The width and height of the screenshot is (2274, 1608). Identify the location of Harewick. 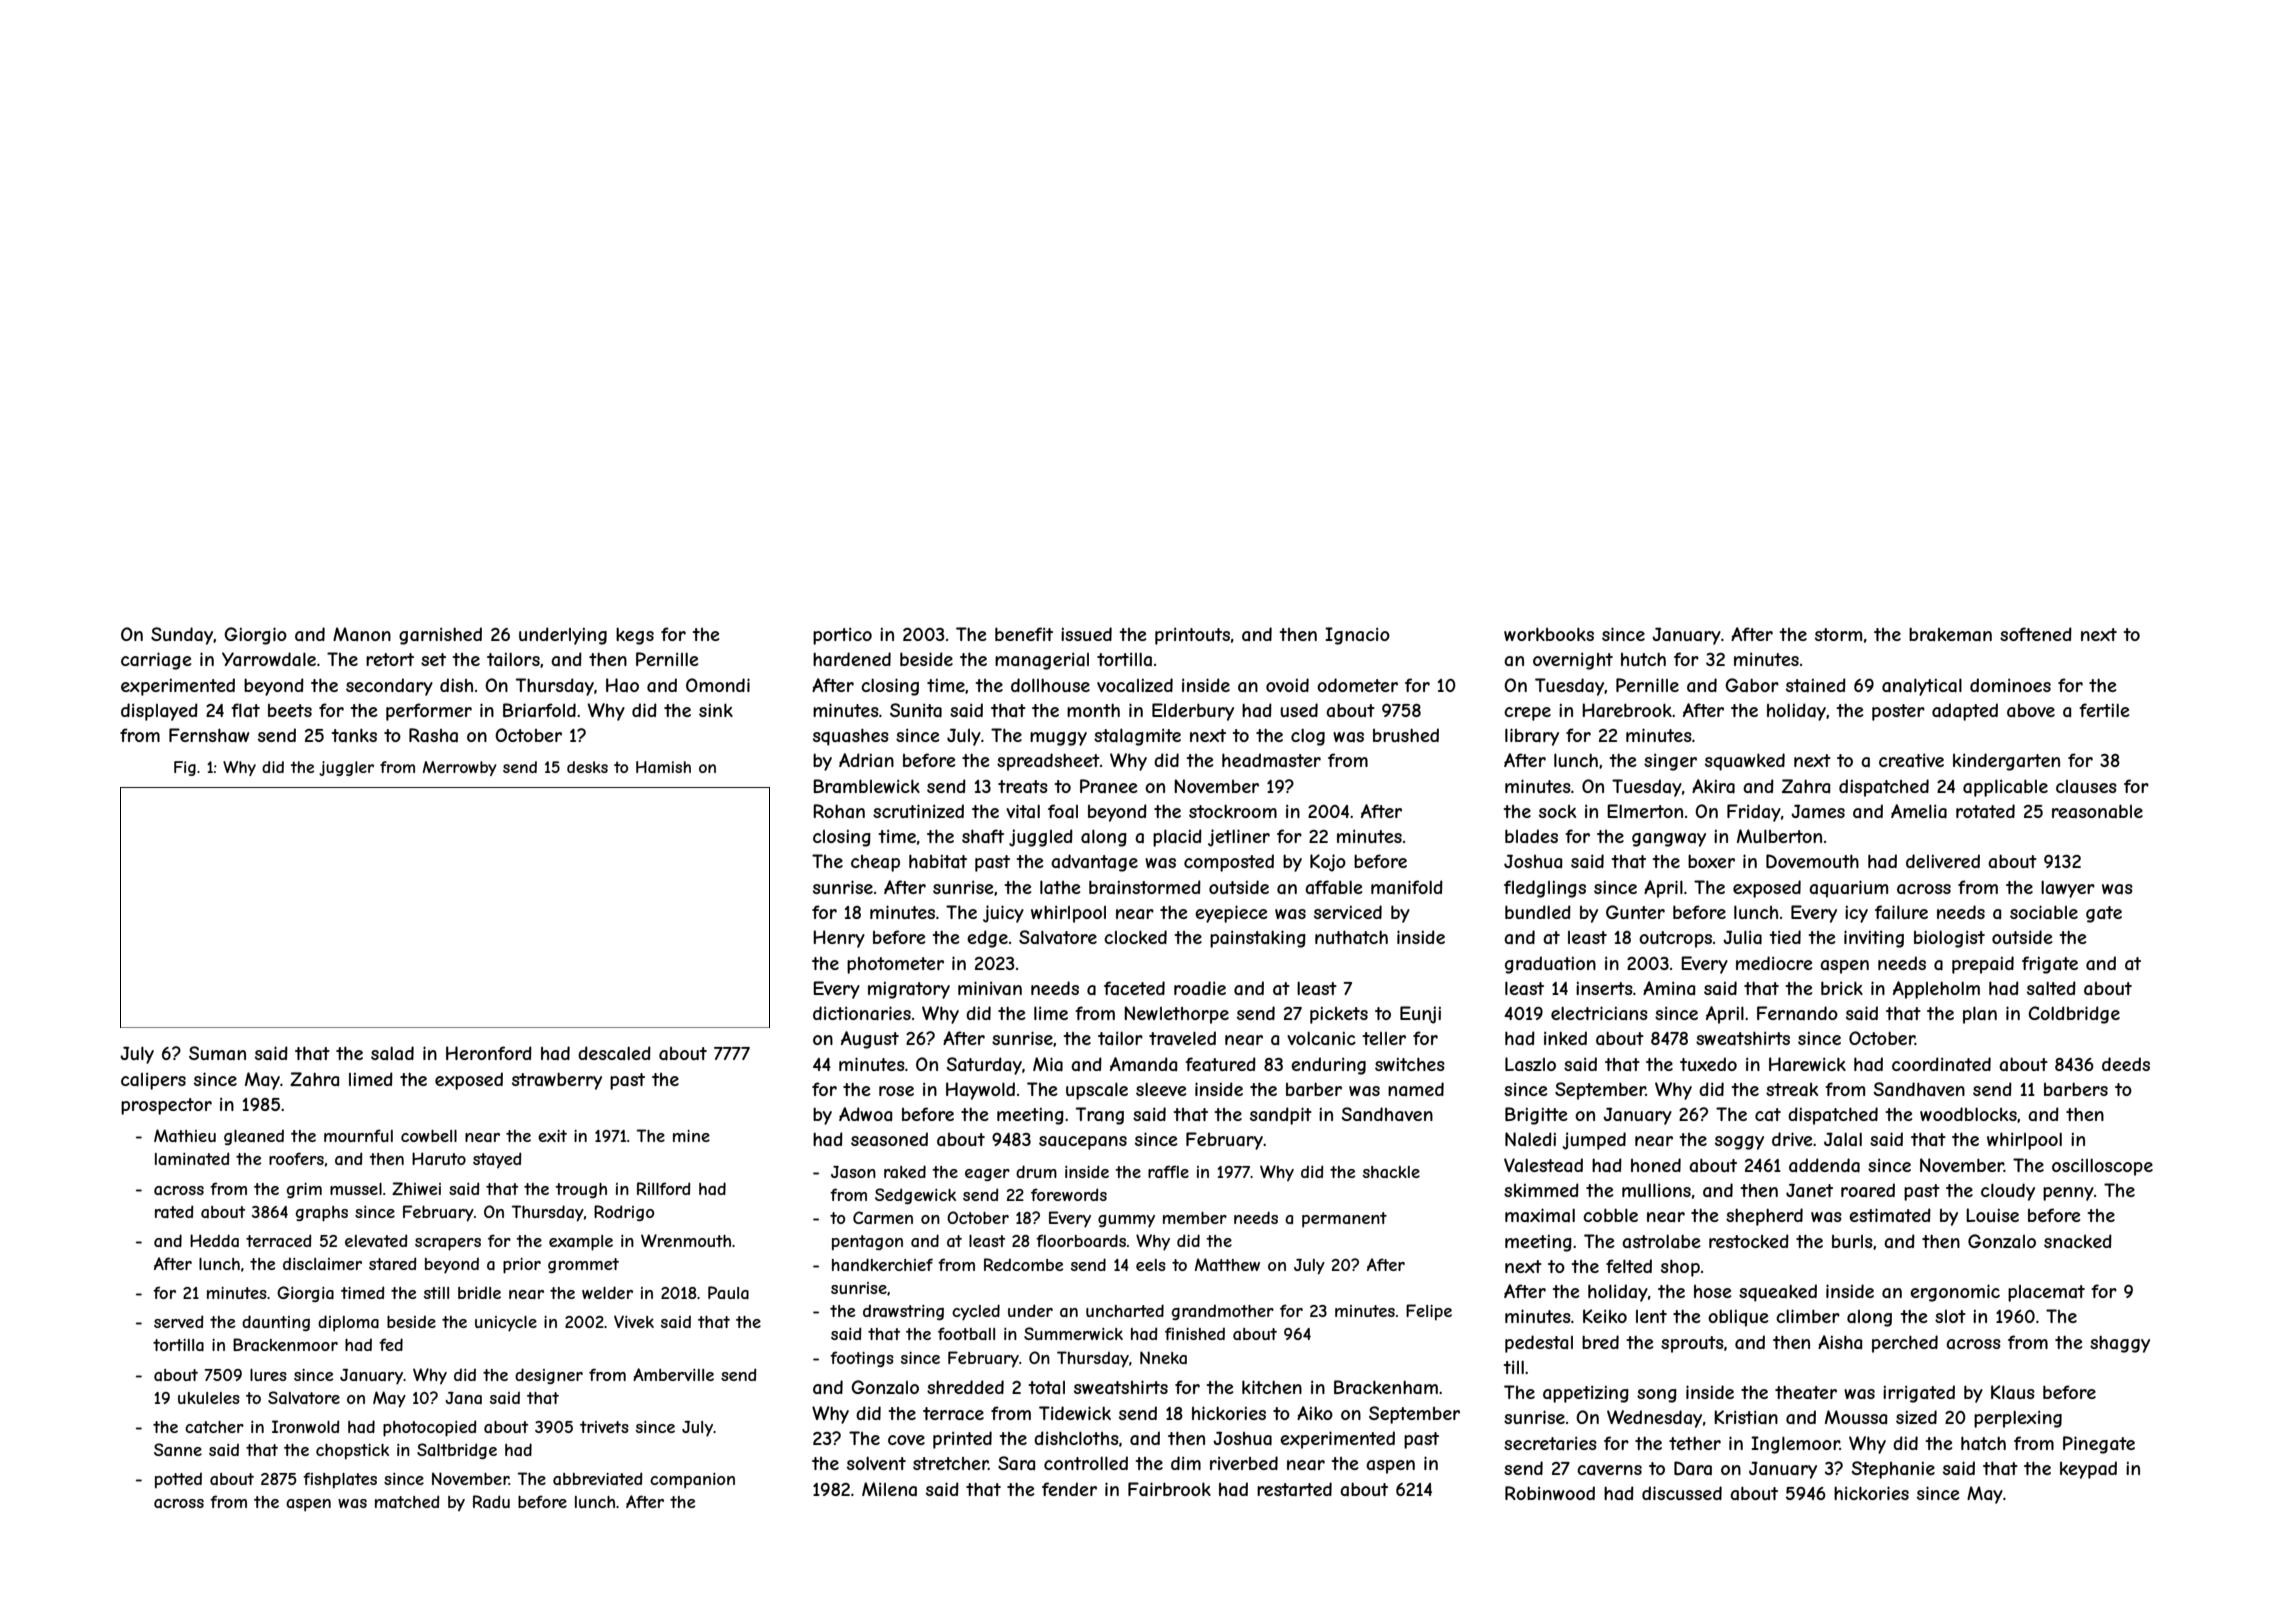
(1807, 1064).
